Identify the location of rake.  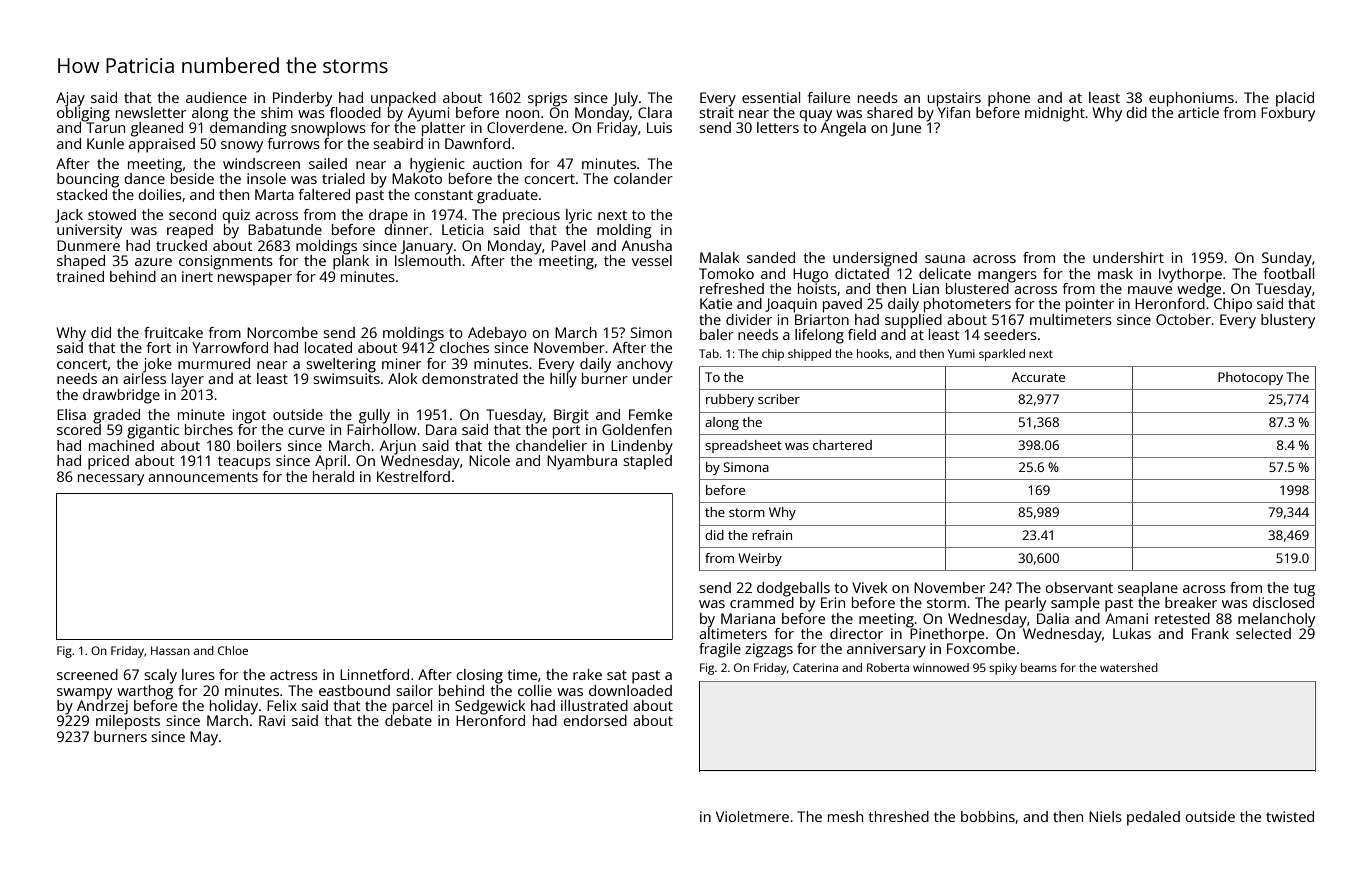
(587, 674).
